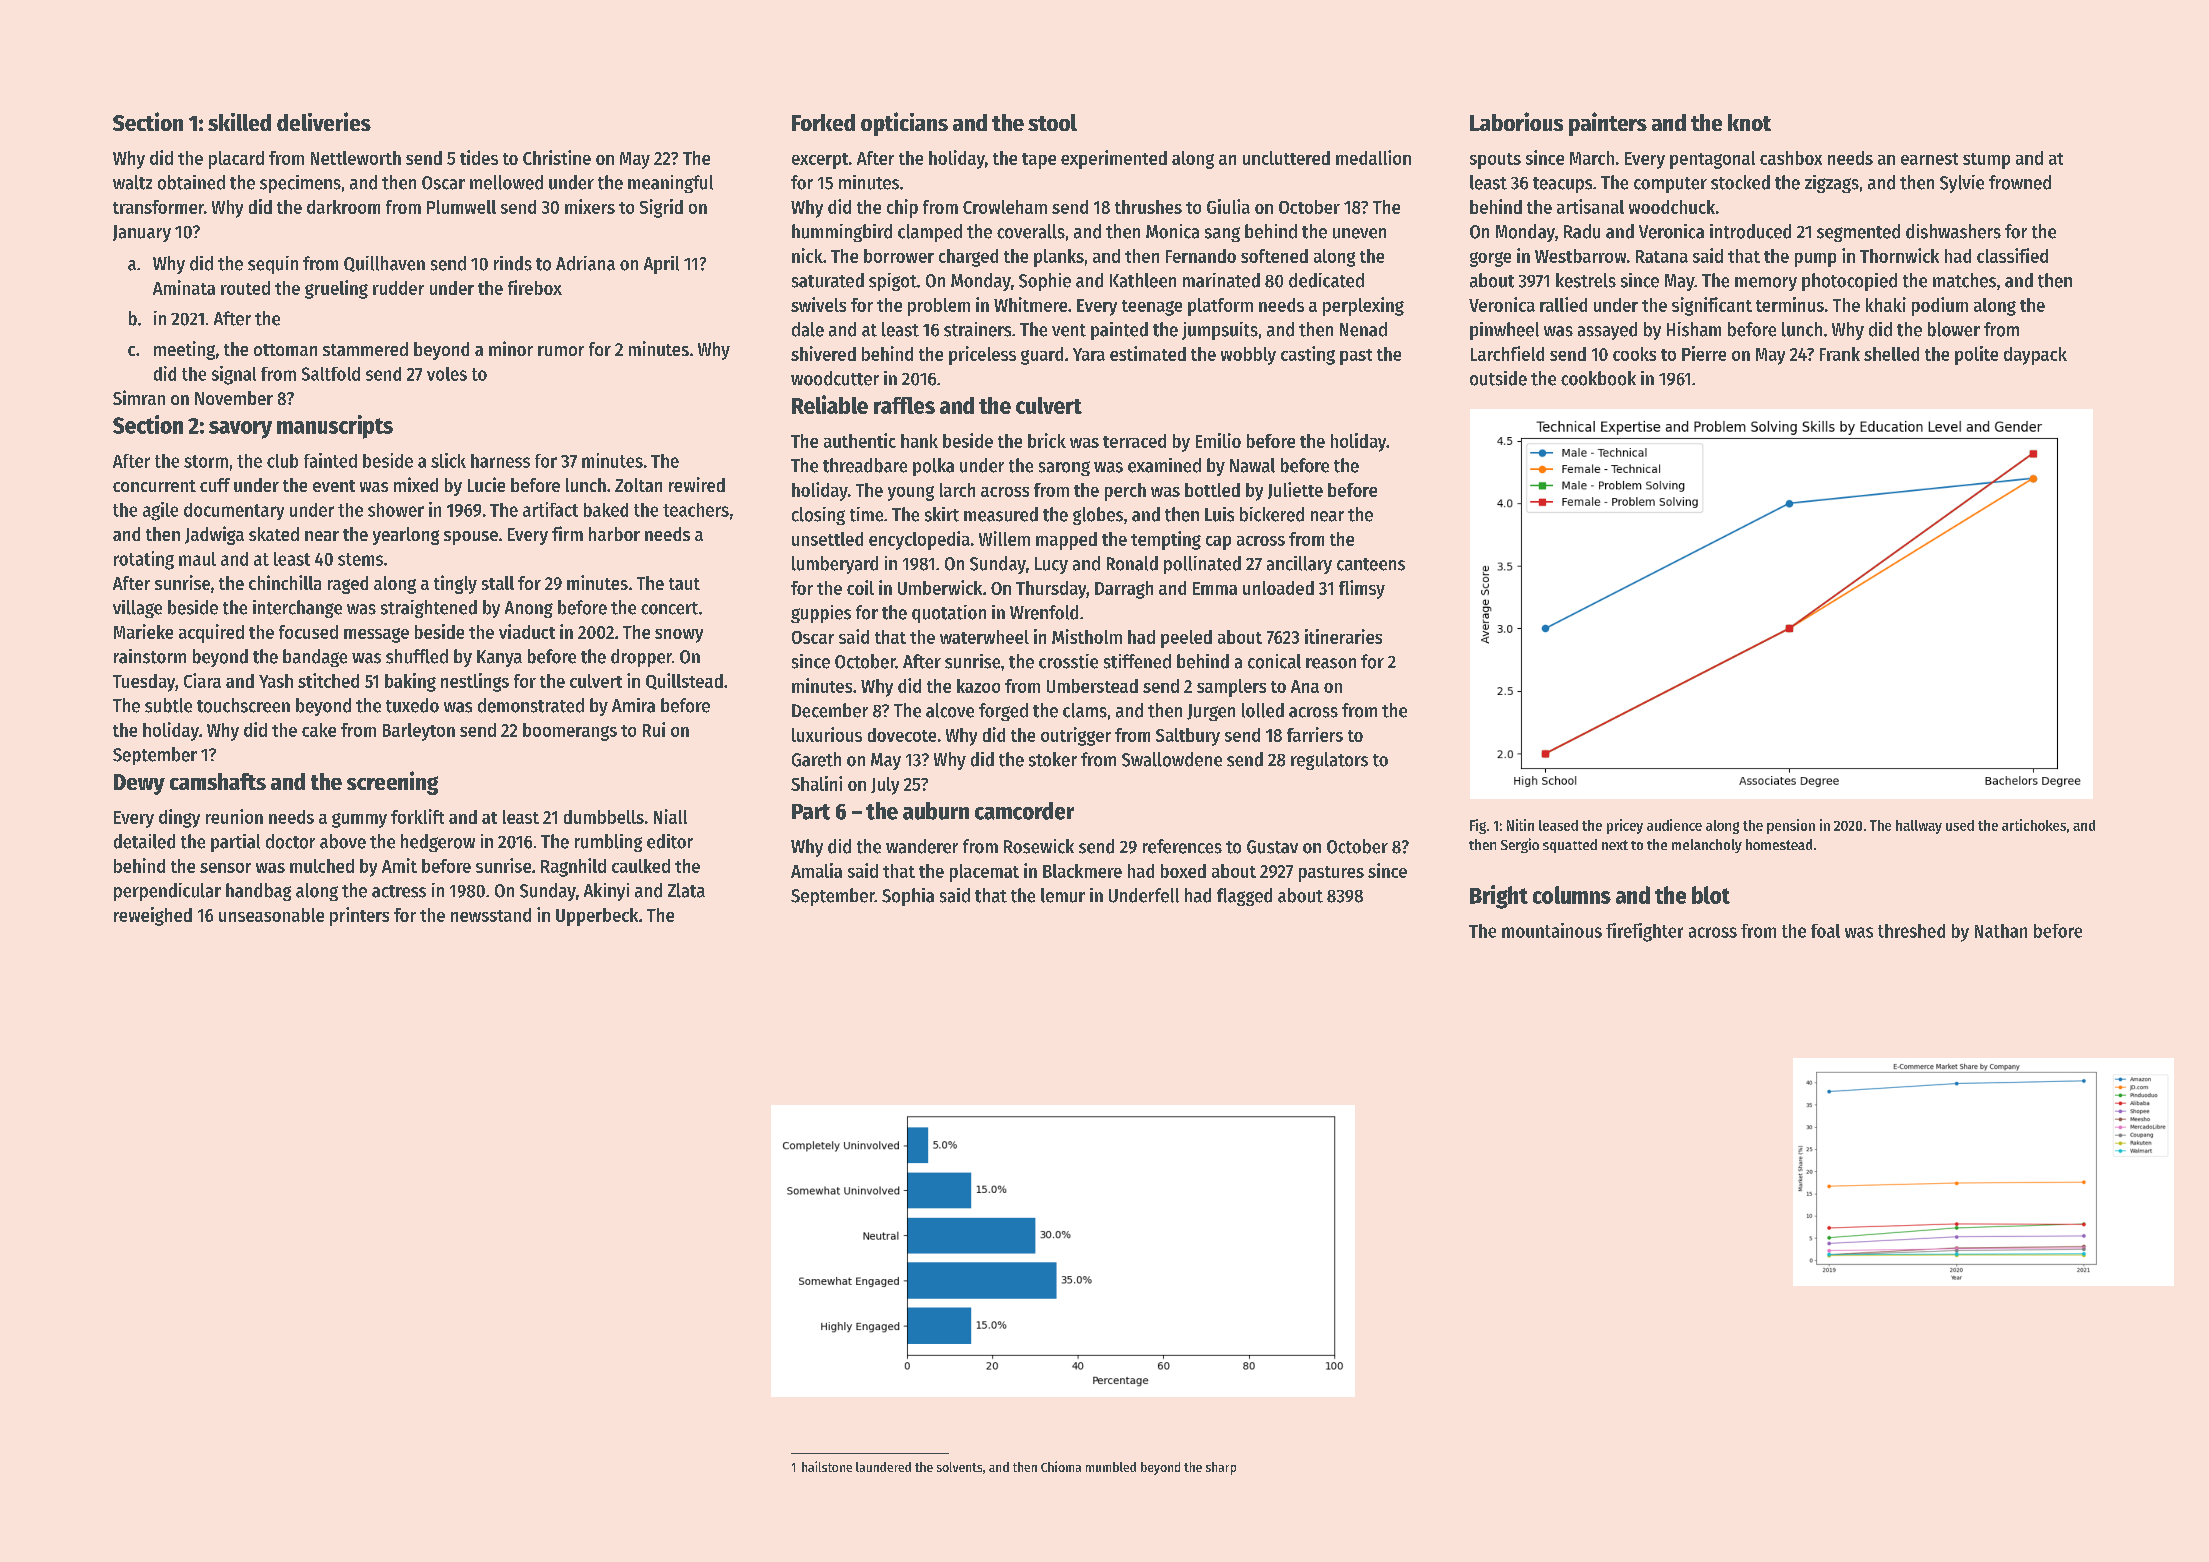 The image size is (2209, 1562). What do you see at coordinates (1039, 846) in the screenshot?
I see `Rosewick` at bounding box center [1039, 846].
